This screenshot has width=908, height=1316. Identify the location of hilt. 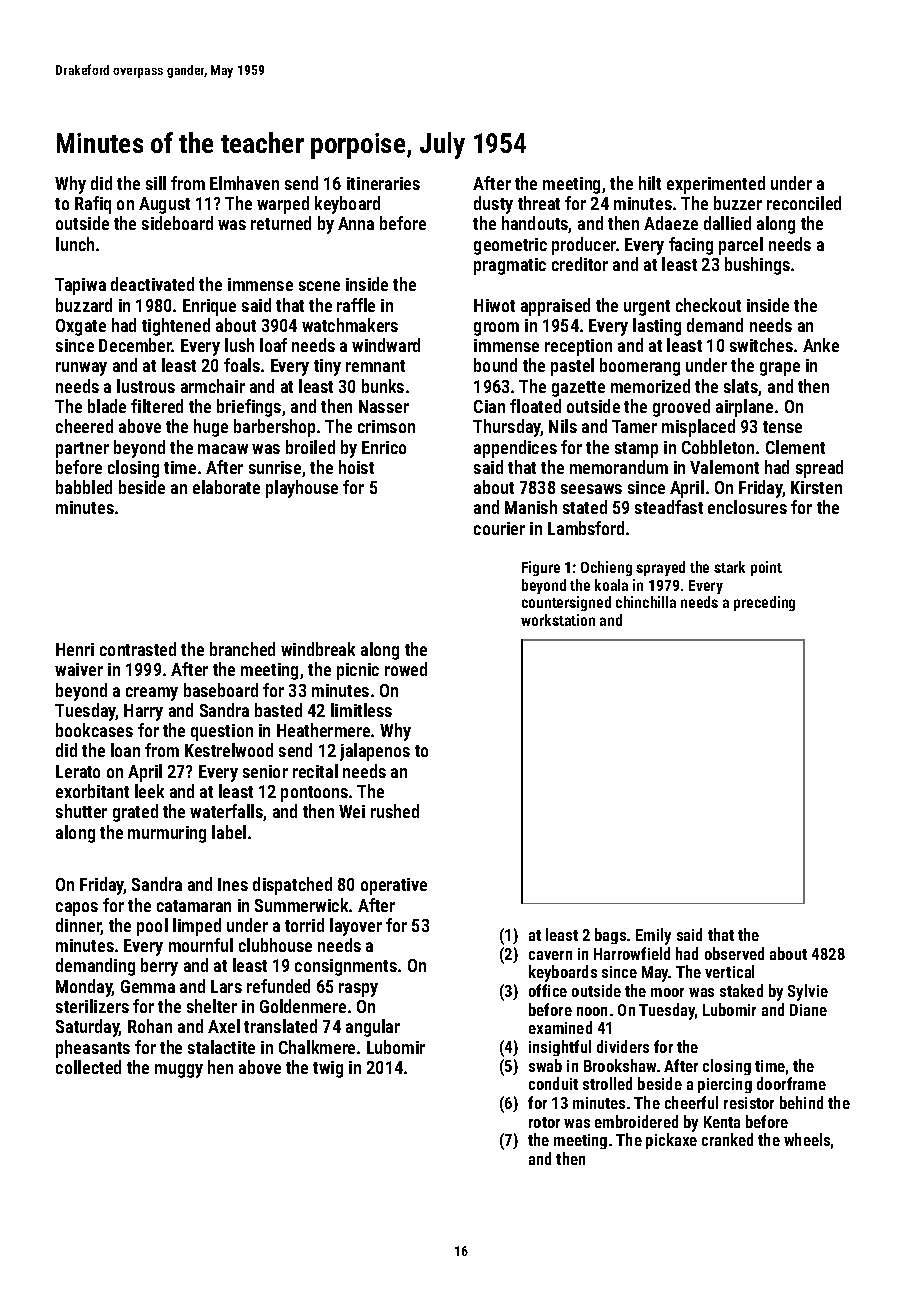
(650, 183).
